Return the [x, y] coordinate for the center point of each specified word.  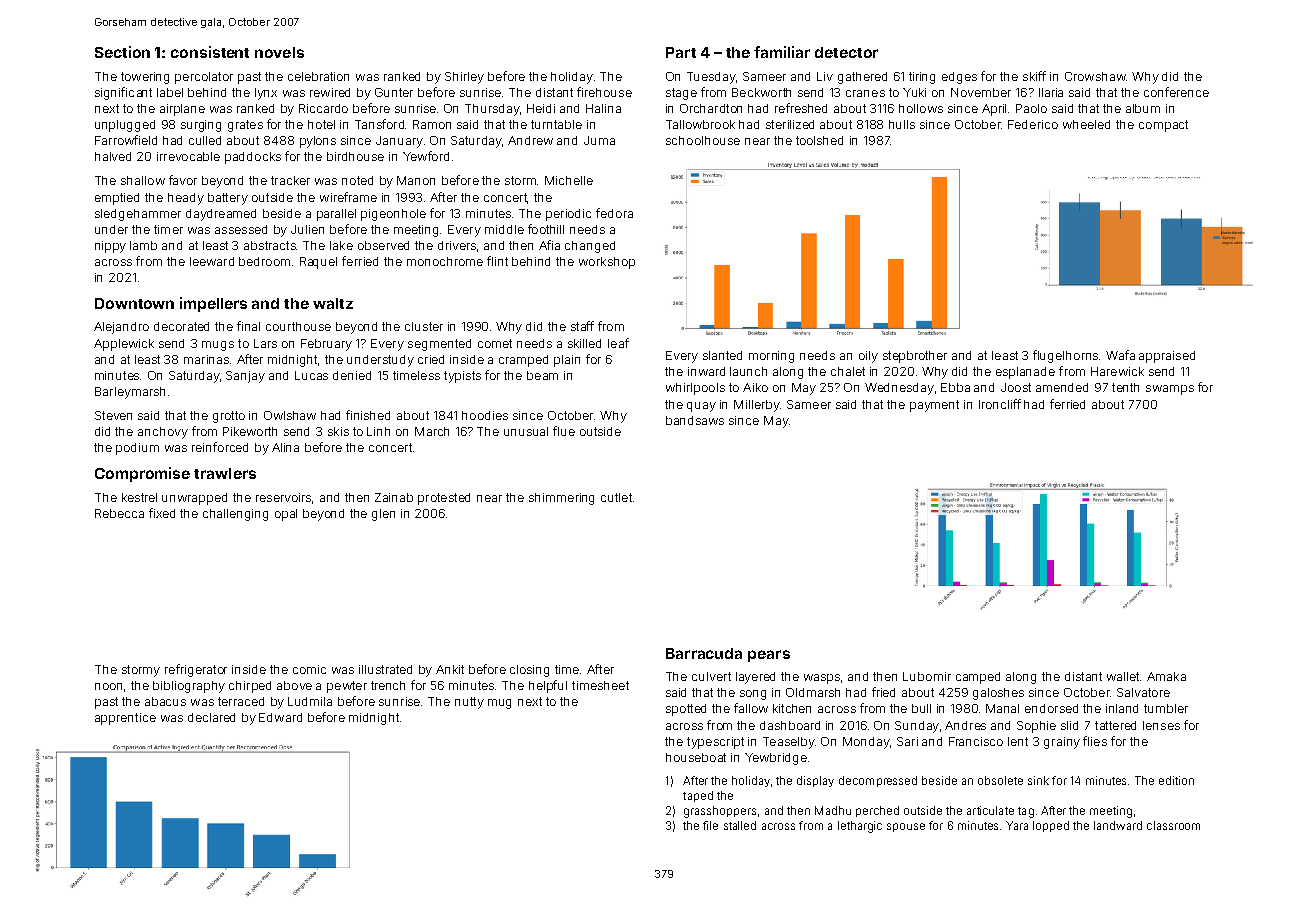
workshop [607, 263]
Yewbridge [776, 759]
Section [122, 52]
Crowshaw [1095, 76]
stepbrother [915, 357]
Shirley [464, 78]
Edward [280, 717]
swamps [1170, 390]
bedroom [264, 261]
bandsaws [695, 420]
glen [383, 515]
